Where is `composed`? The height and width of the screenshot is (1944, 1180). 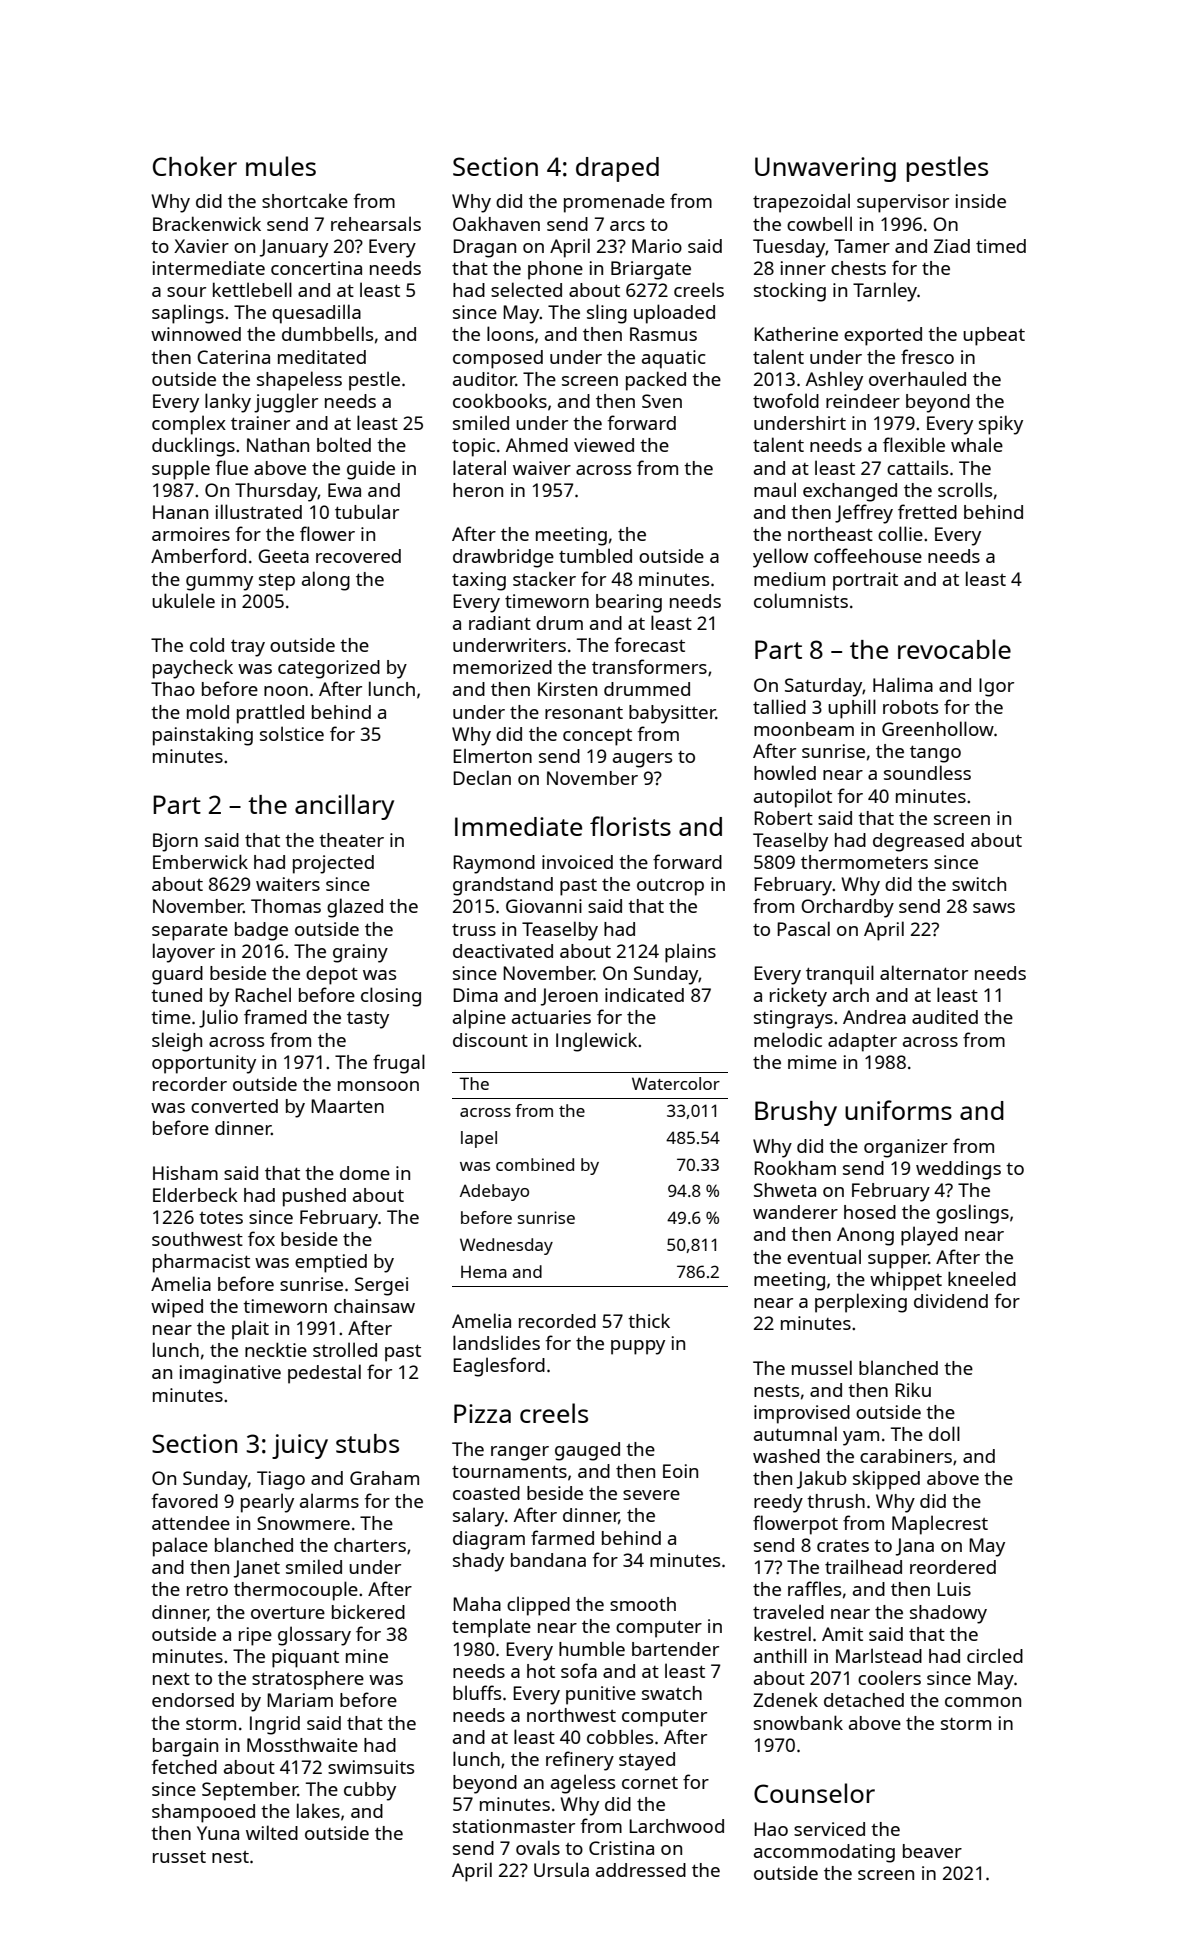 composed is located at coordinates (498, 359).
